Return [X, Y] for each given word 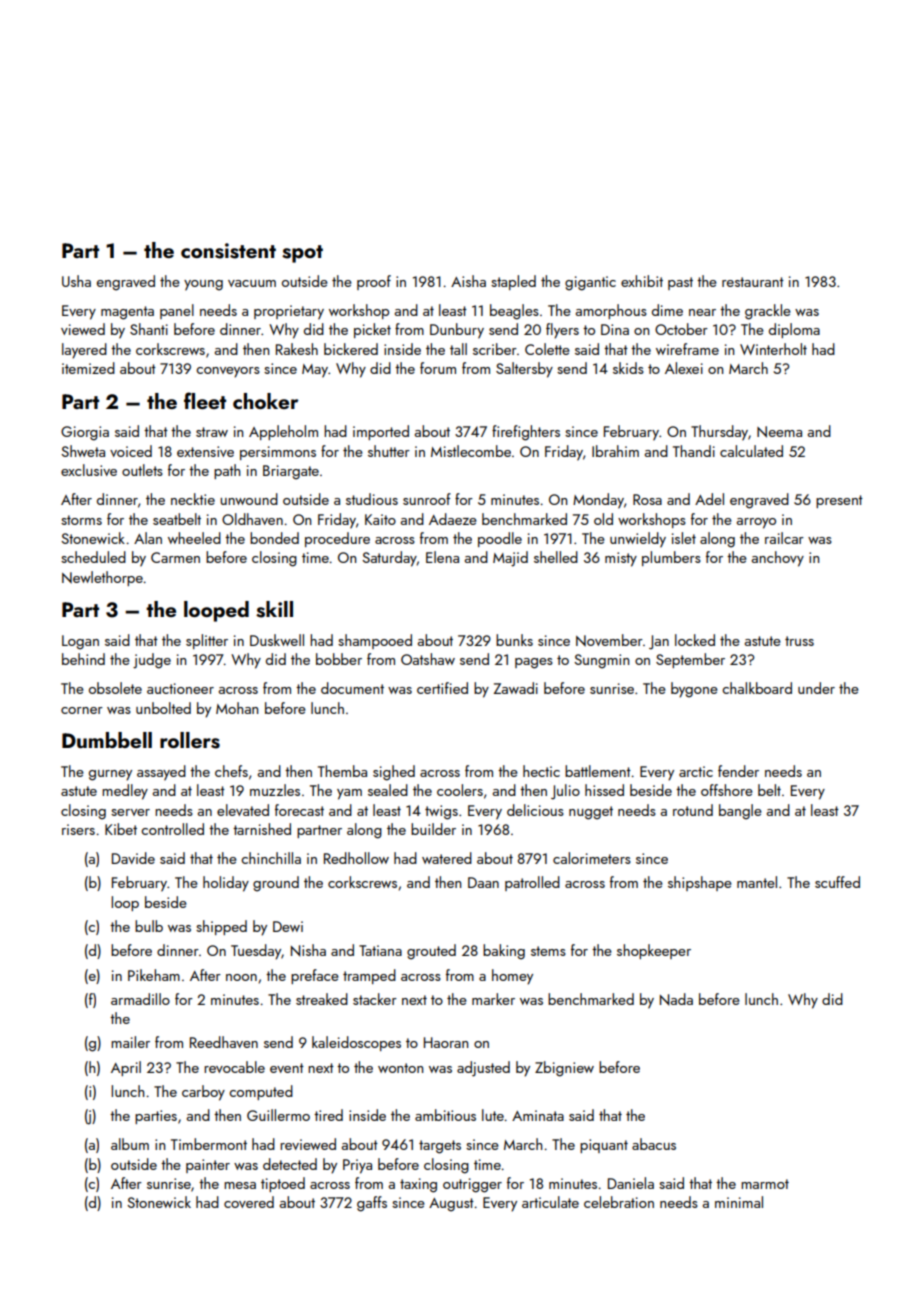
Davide [133, 858]
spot [302, 254]
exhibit [642, 281]
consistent [228, 251]
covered [249, 1202]
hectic [541, 771]
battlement [598, 771]
